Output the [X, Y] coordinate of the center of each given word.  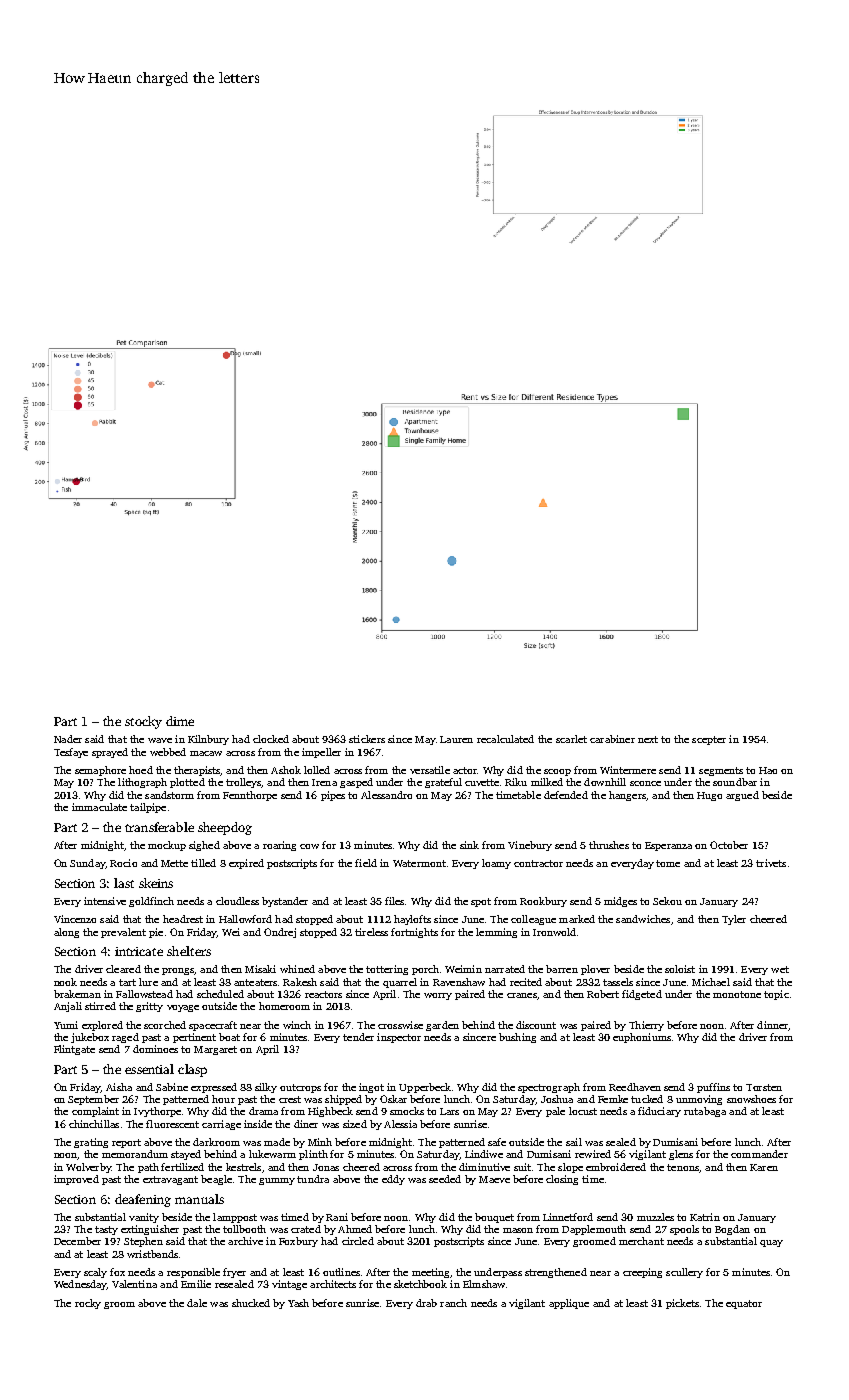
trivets [771, 863]
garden [442, 1026]
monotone [737, 994]
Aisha [119, 1087]
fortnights [414, 933]
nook [65, 982]
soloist [680, 969]
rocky [88, 1304]
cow [309, 846]
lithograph [142, 783]
